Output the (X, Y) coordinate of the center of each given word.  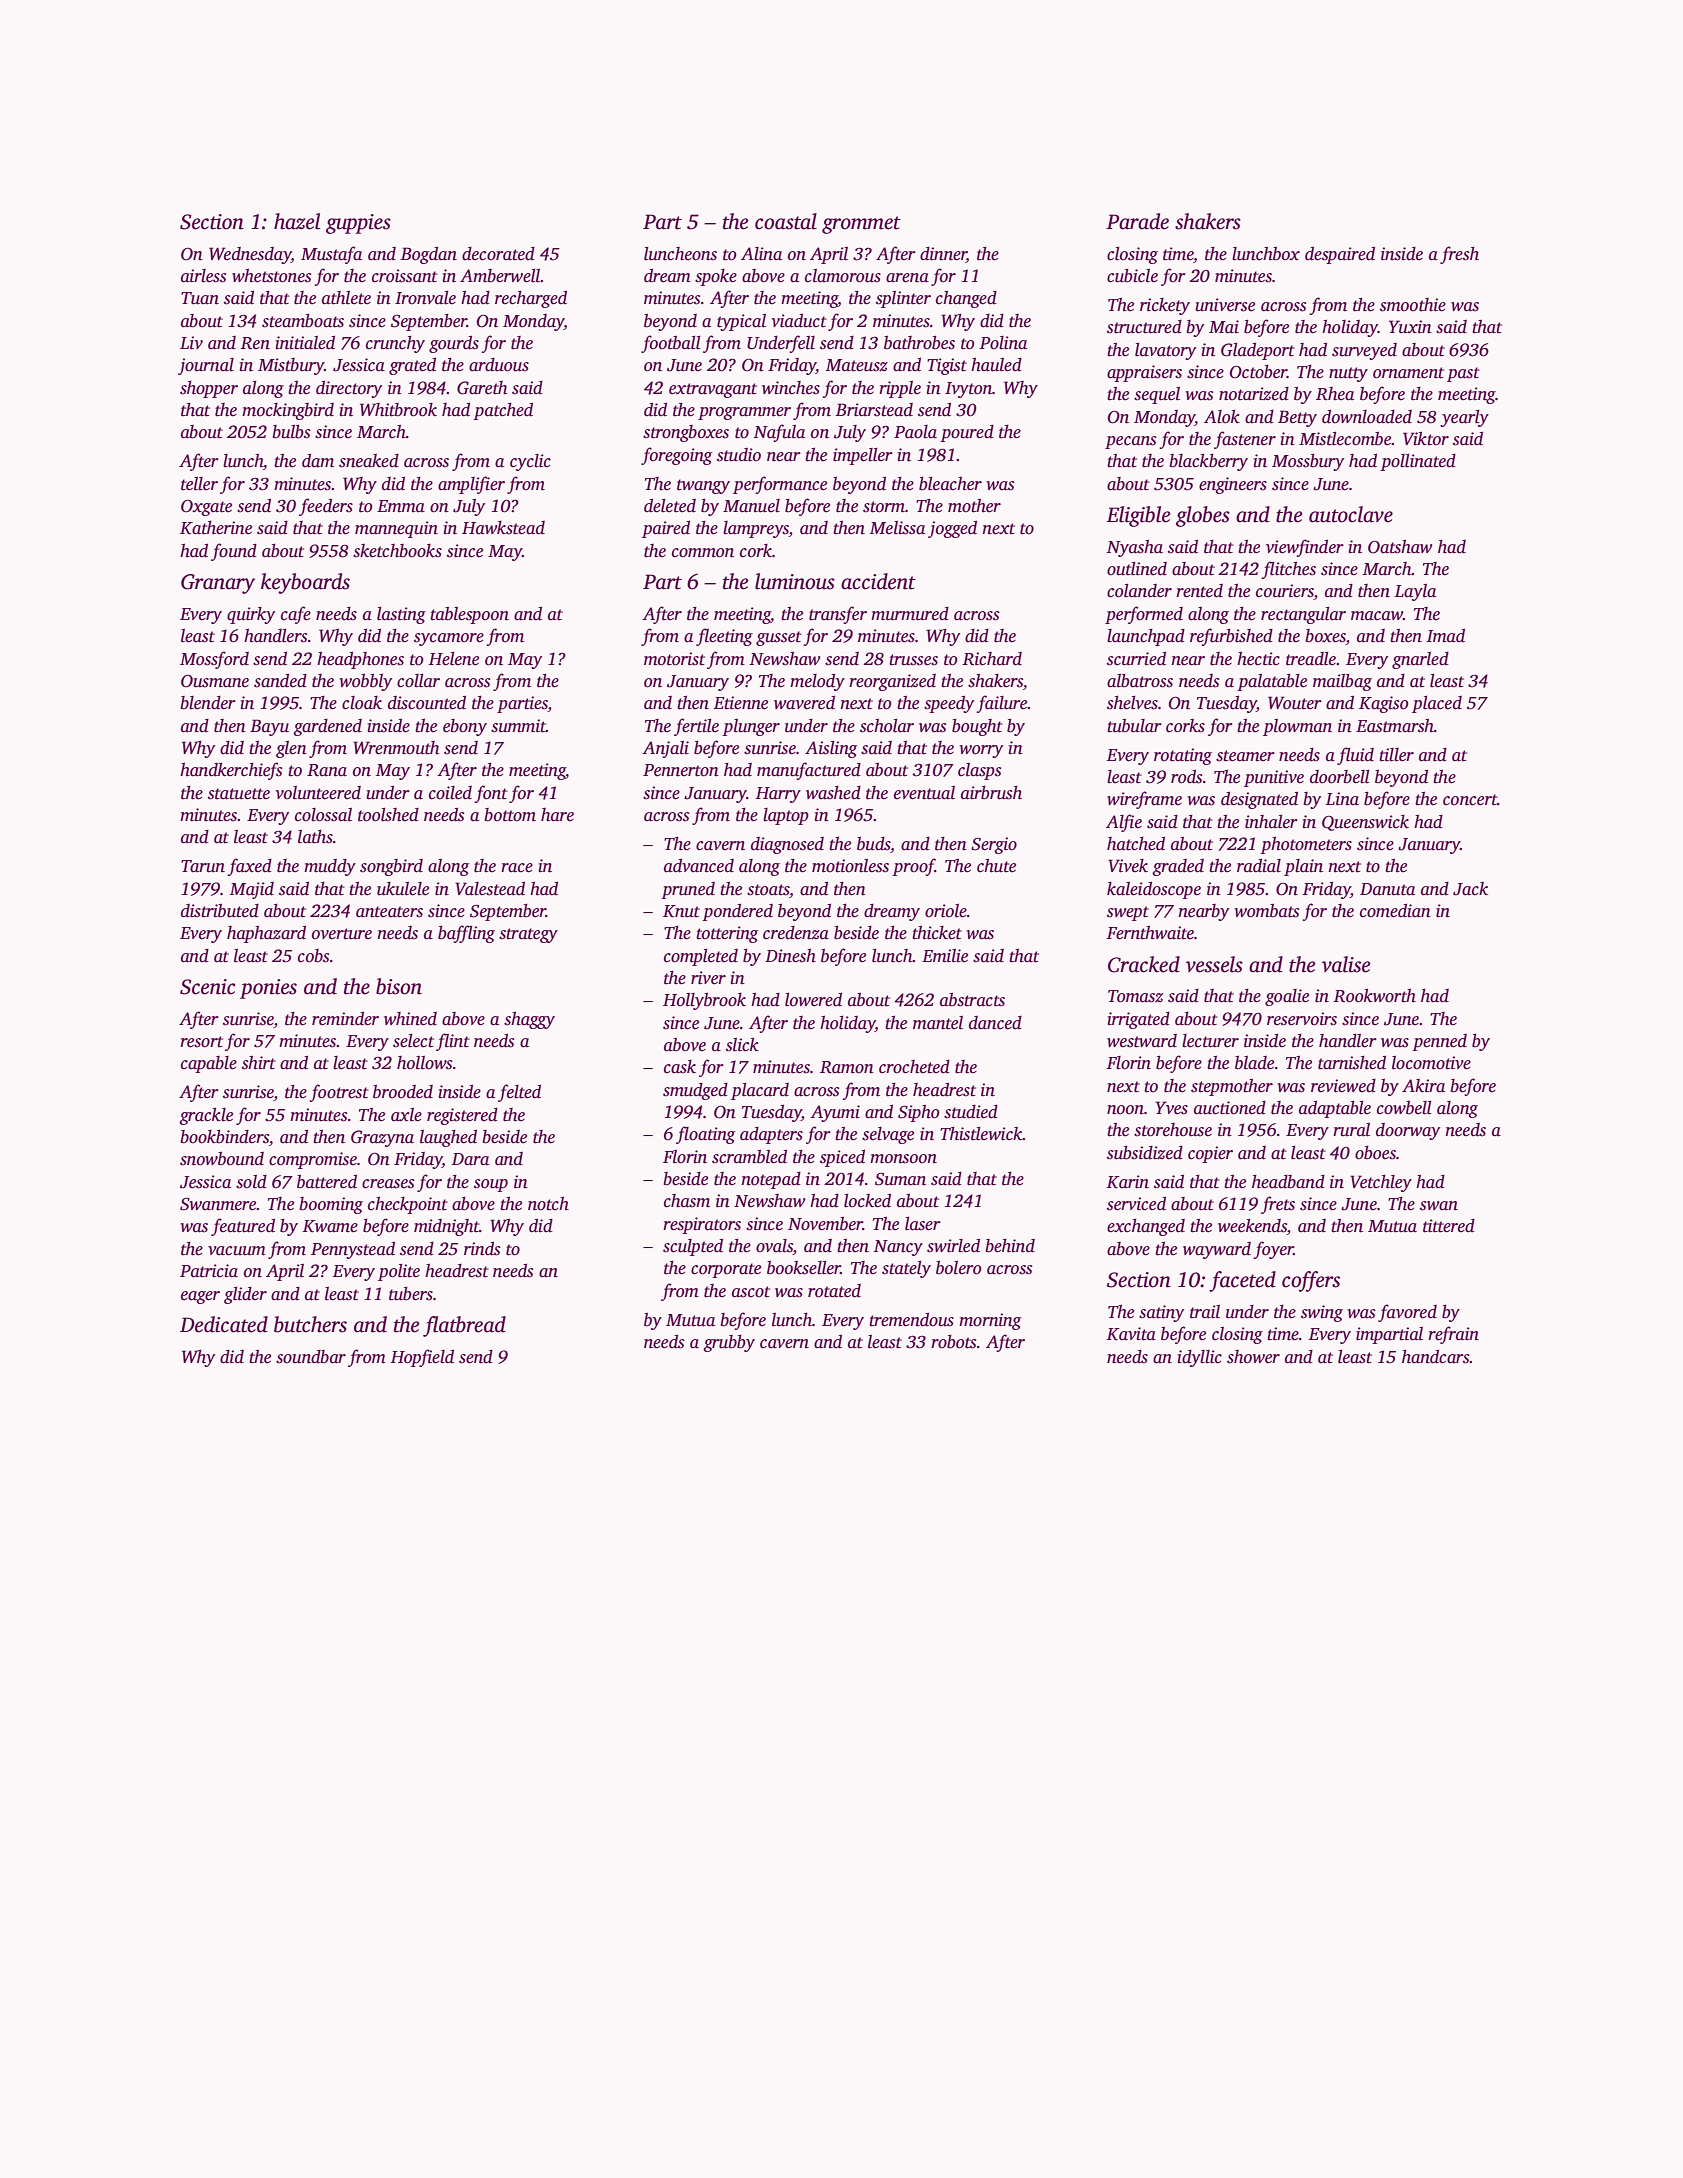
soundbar (311, 1357)
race (517, 868)
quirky (251, 615)
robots (953, 1342)
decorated (498, 254)
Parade (1137, 221)
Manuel (751, 506)
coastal (786, 221)
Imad (1445, 636)
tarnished (1352, 1063)
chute (996, 866)
